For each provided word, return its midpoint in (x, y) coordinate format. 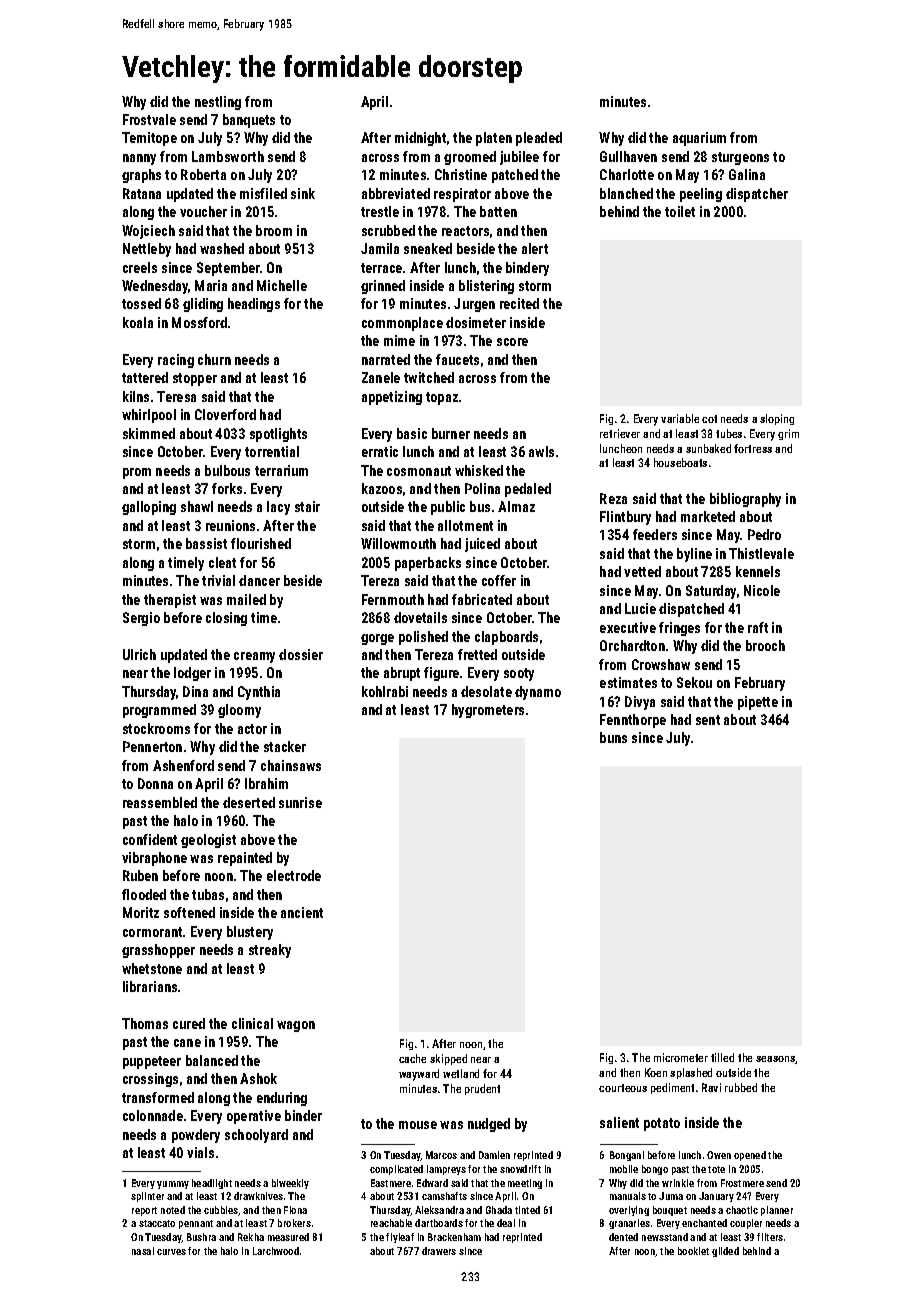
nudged (489, 1125)
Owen (719, 1155)
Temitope (149, 139)
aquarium (699, 139)
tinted (527, 1210)
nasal (143, 1251)
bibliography (745, 500)
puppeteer (152, 1062)
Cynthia (259, 693)
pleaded (539, 139)
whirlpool (149, 416)
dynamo (538, 693)
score (512, 342)
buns (613, 737)
